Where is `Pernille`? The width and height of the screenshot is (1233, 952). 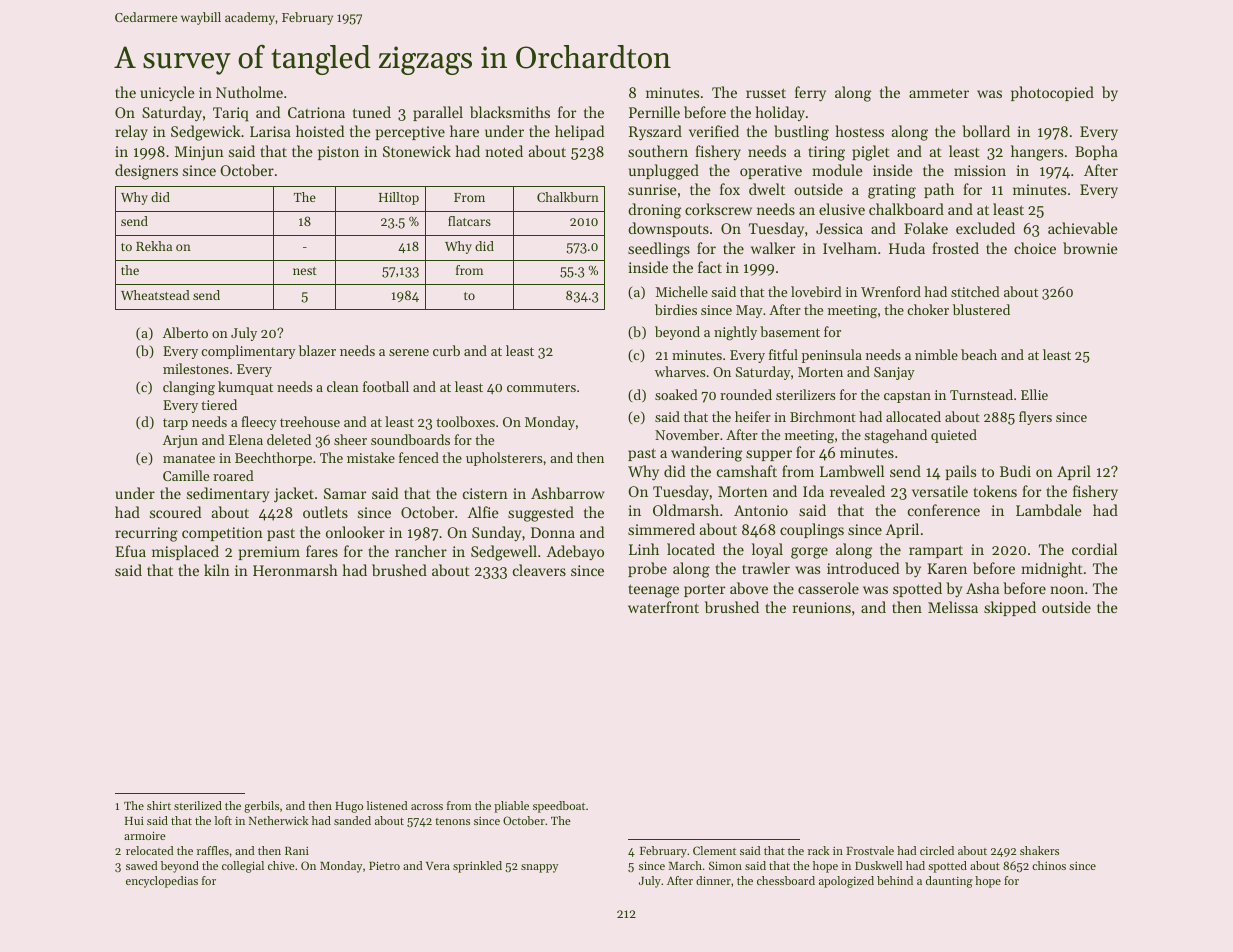 Pernille is located at coordinates (654, 112).
